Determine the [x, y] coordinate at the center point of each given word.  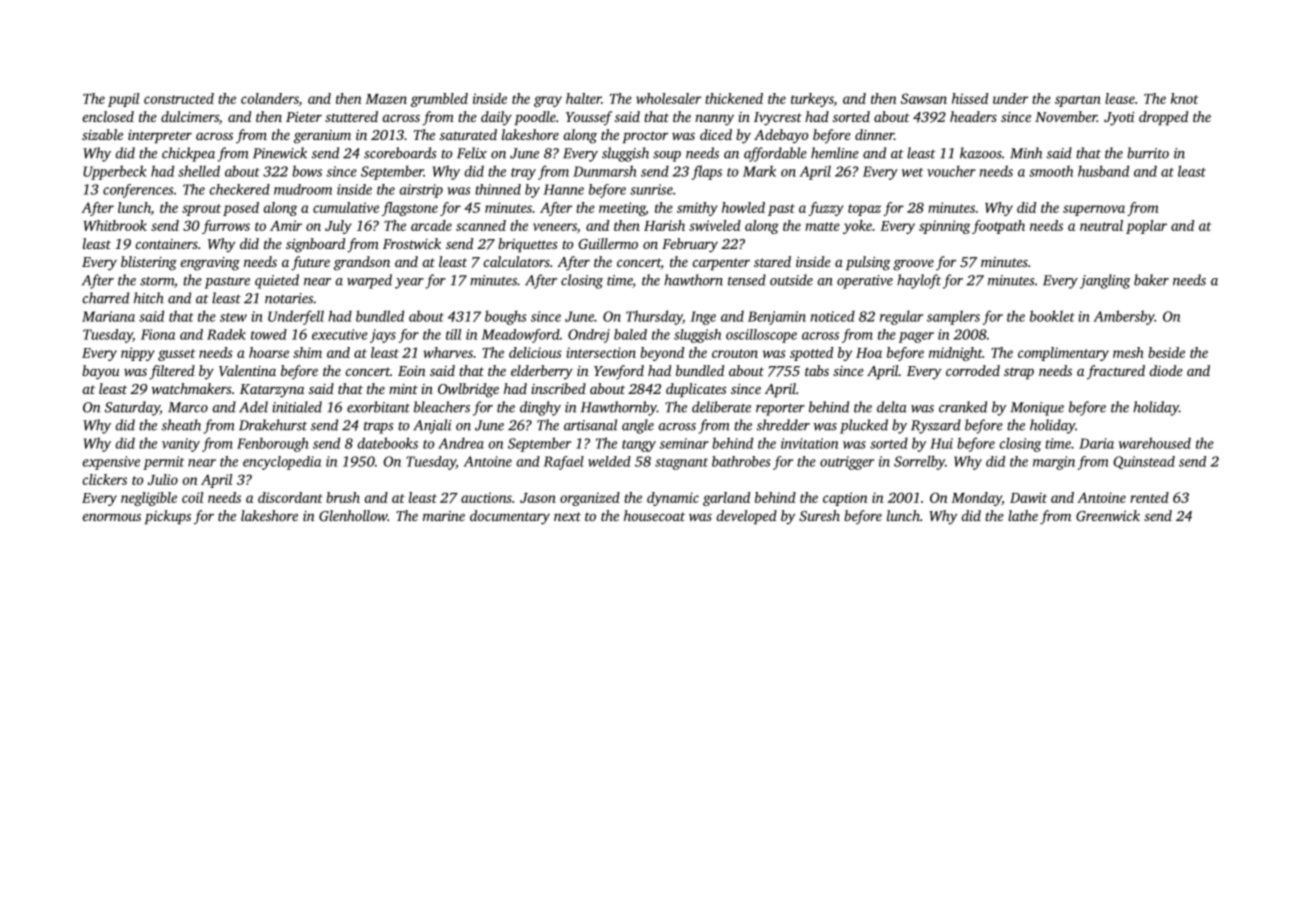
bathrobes [741, 461]
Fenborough [272, 444]
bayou [101, 372]
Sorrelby [919, 462]
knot [1184, 98]
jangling [1105, 281]
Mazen [386, 99]
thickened [734, 98]
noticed [833, 316]
